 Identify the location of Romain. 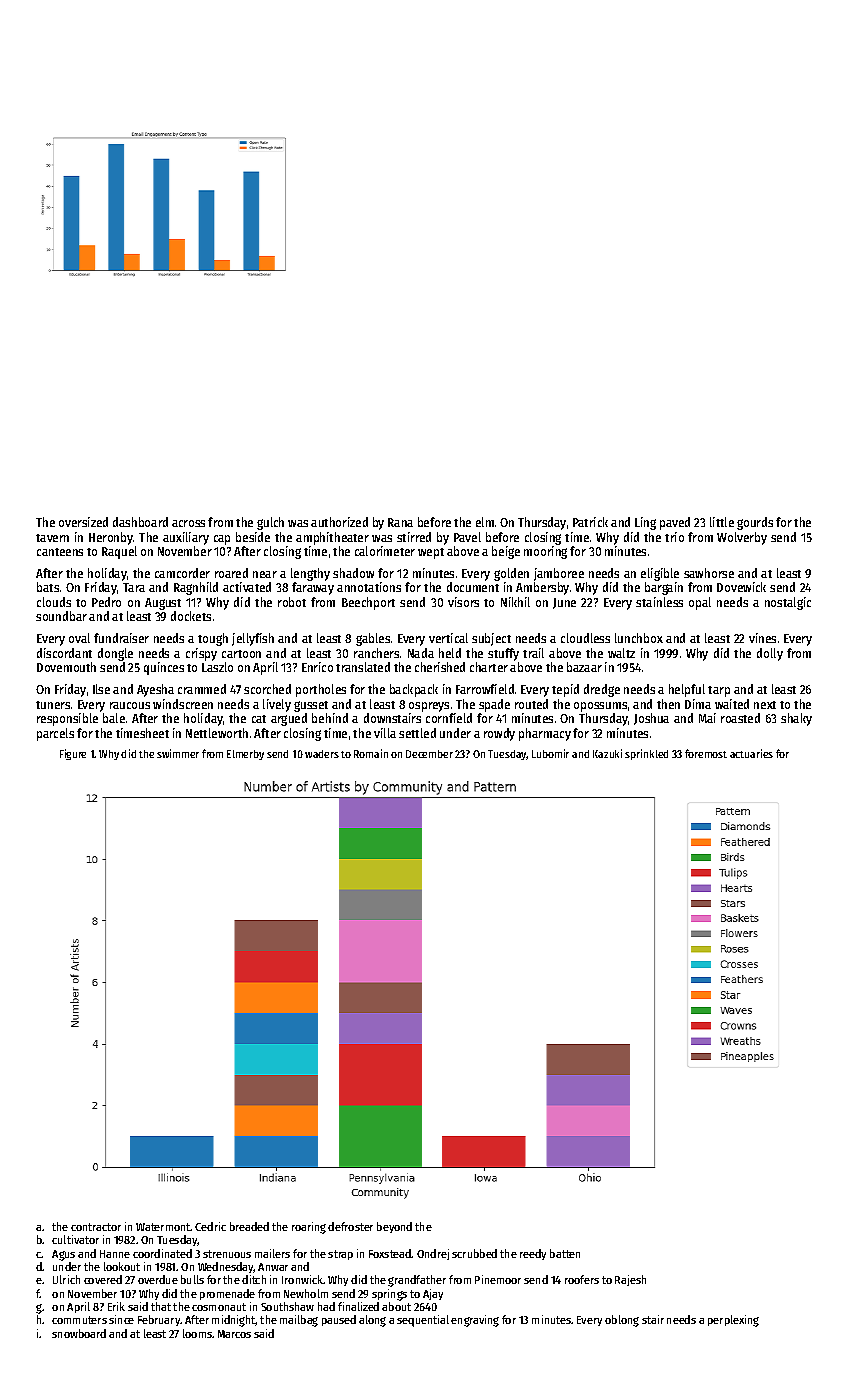
(371, 753).
